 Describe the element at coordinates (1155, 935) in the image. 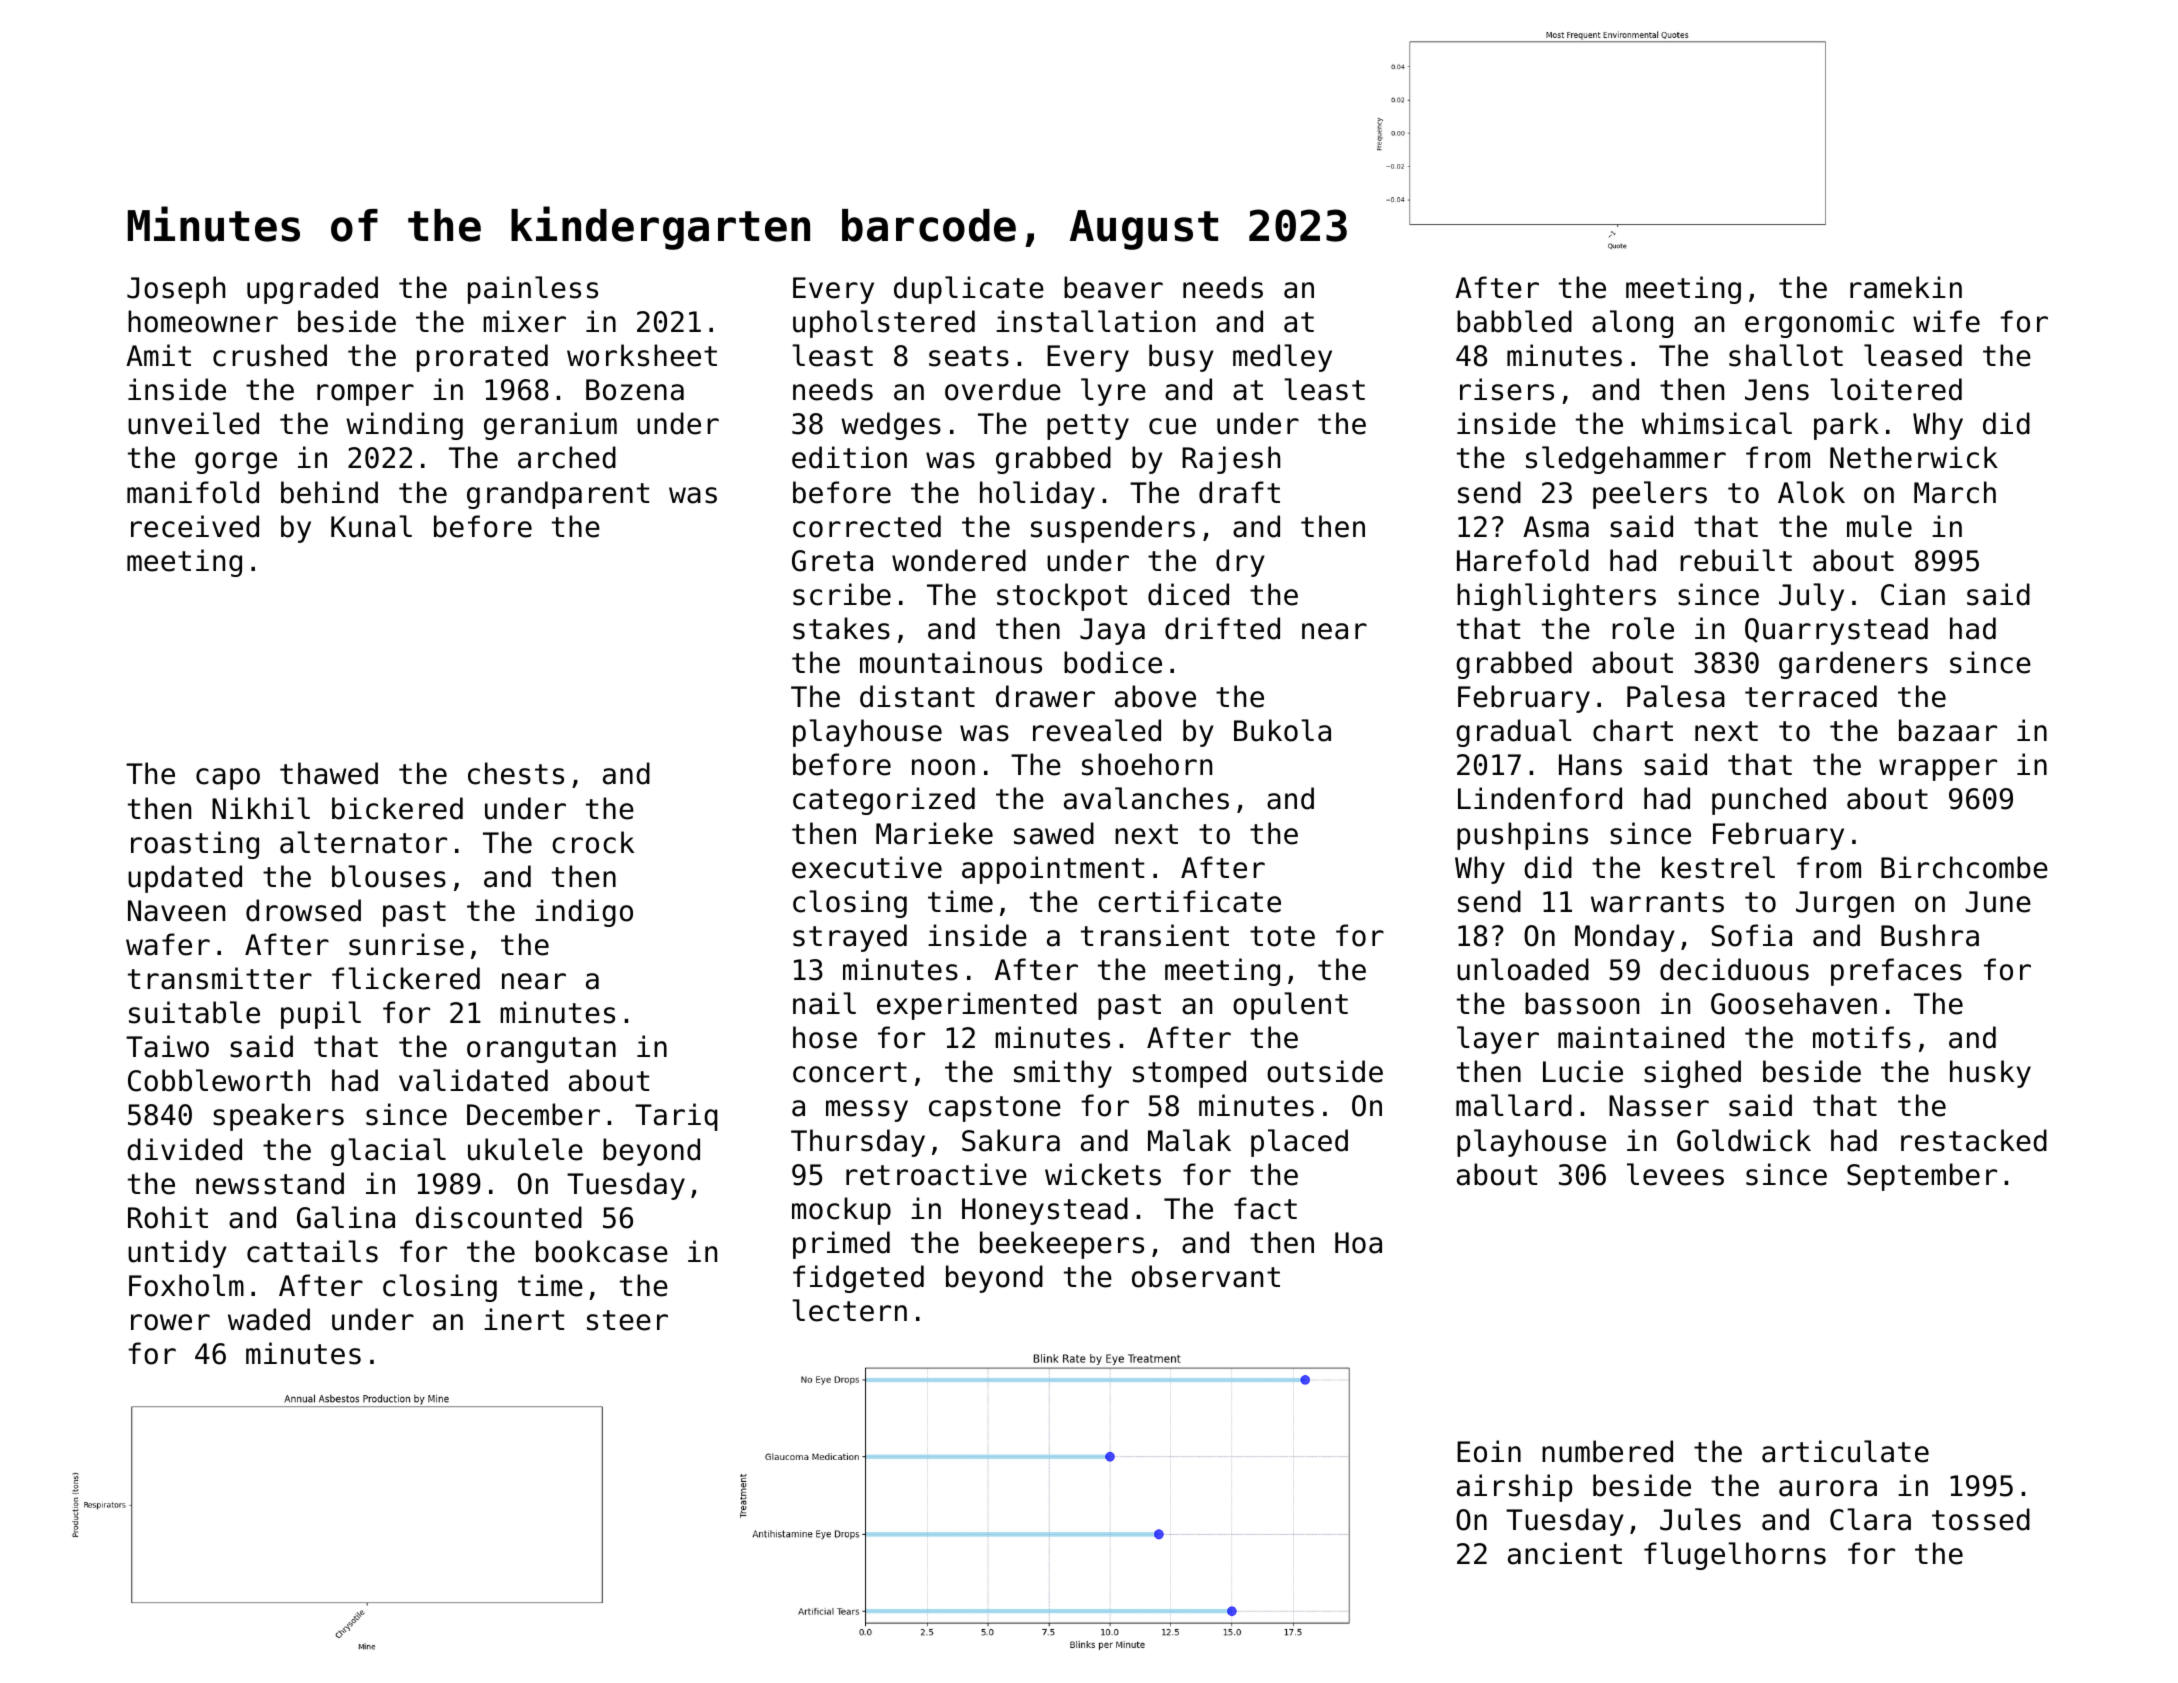

I see `transient` at that location.
